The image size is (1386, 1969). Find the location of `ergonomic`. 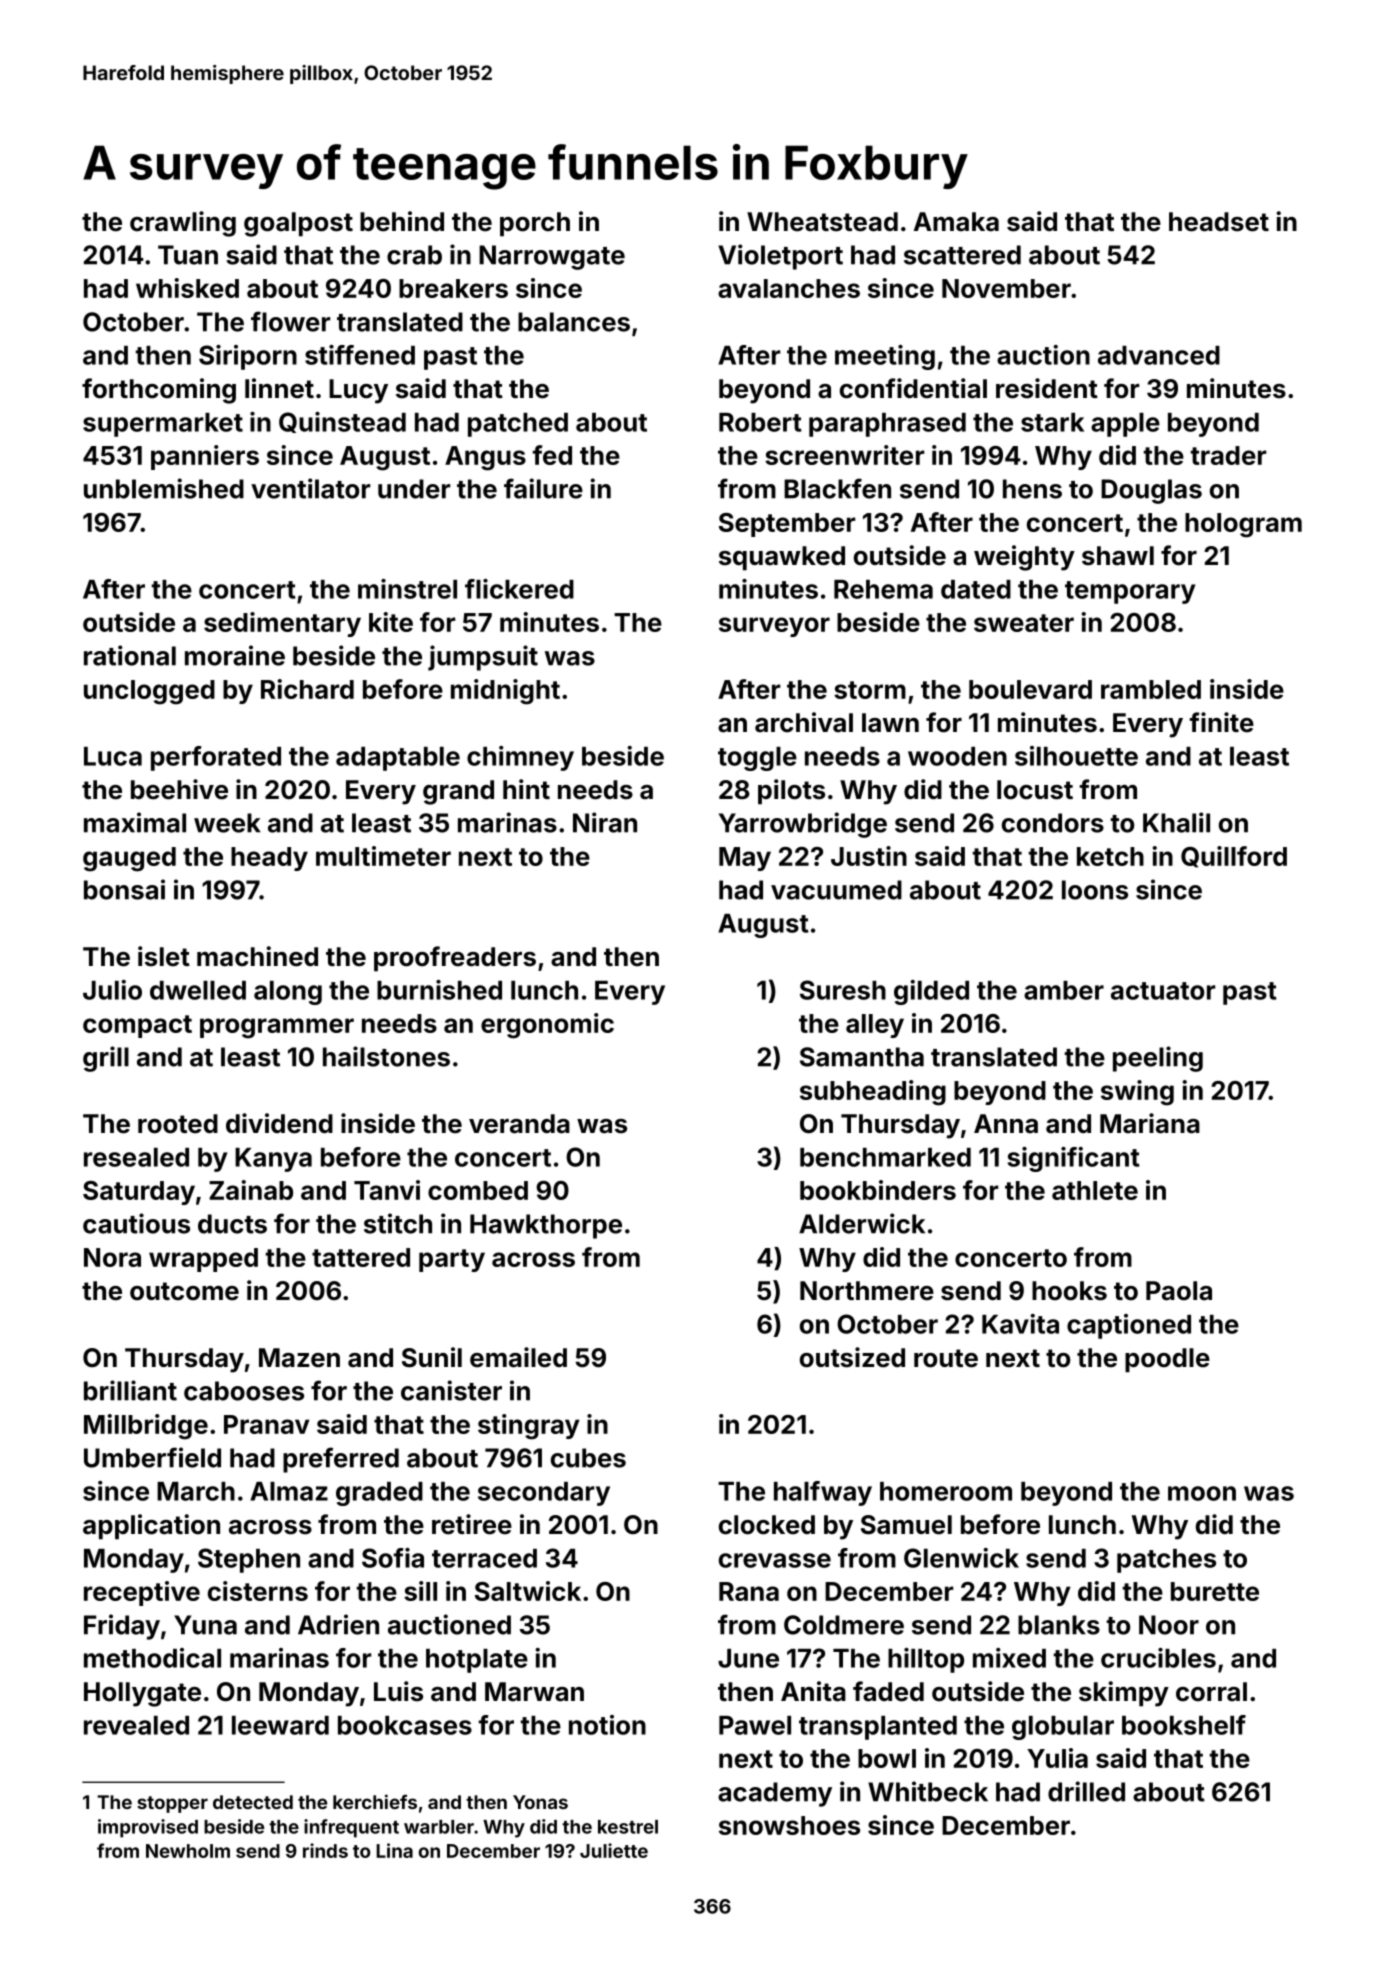

ergonomic is located at coordinates (547, 1026).
